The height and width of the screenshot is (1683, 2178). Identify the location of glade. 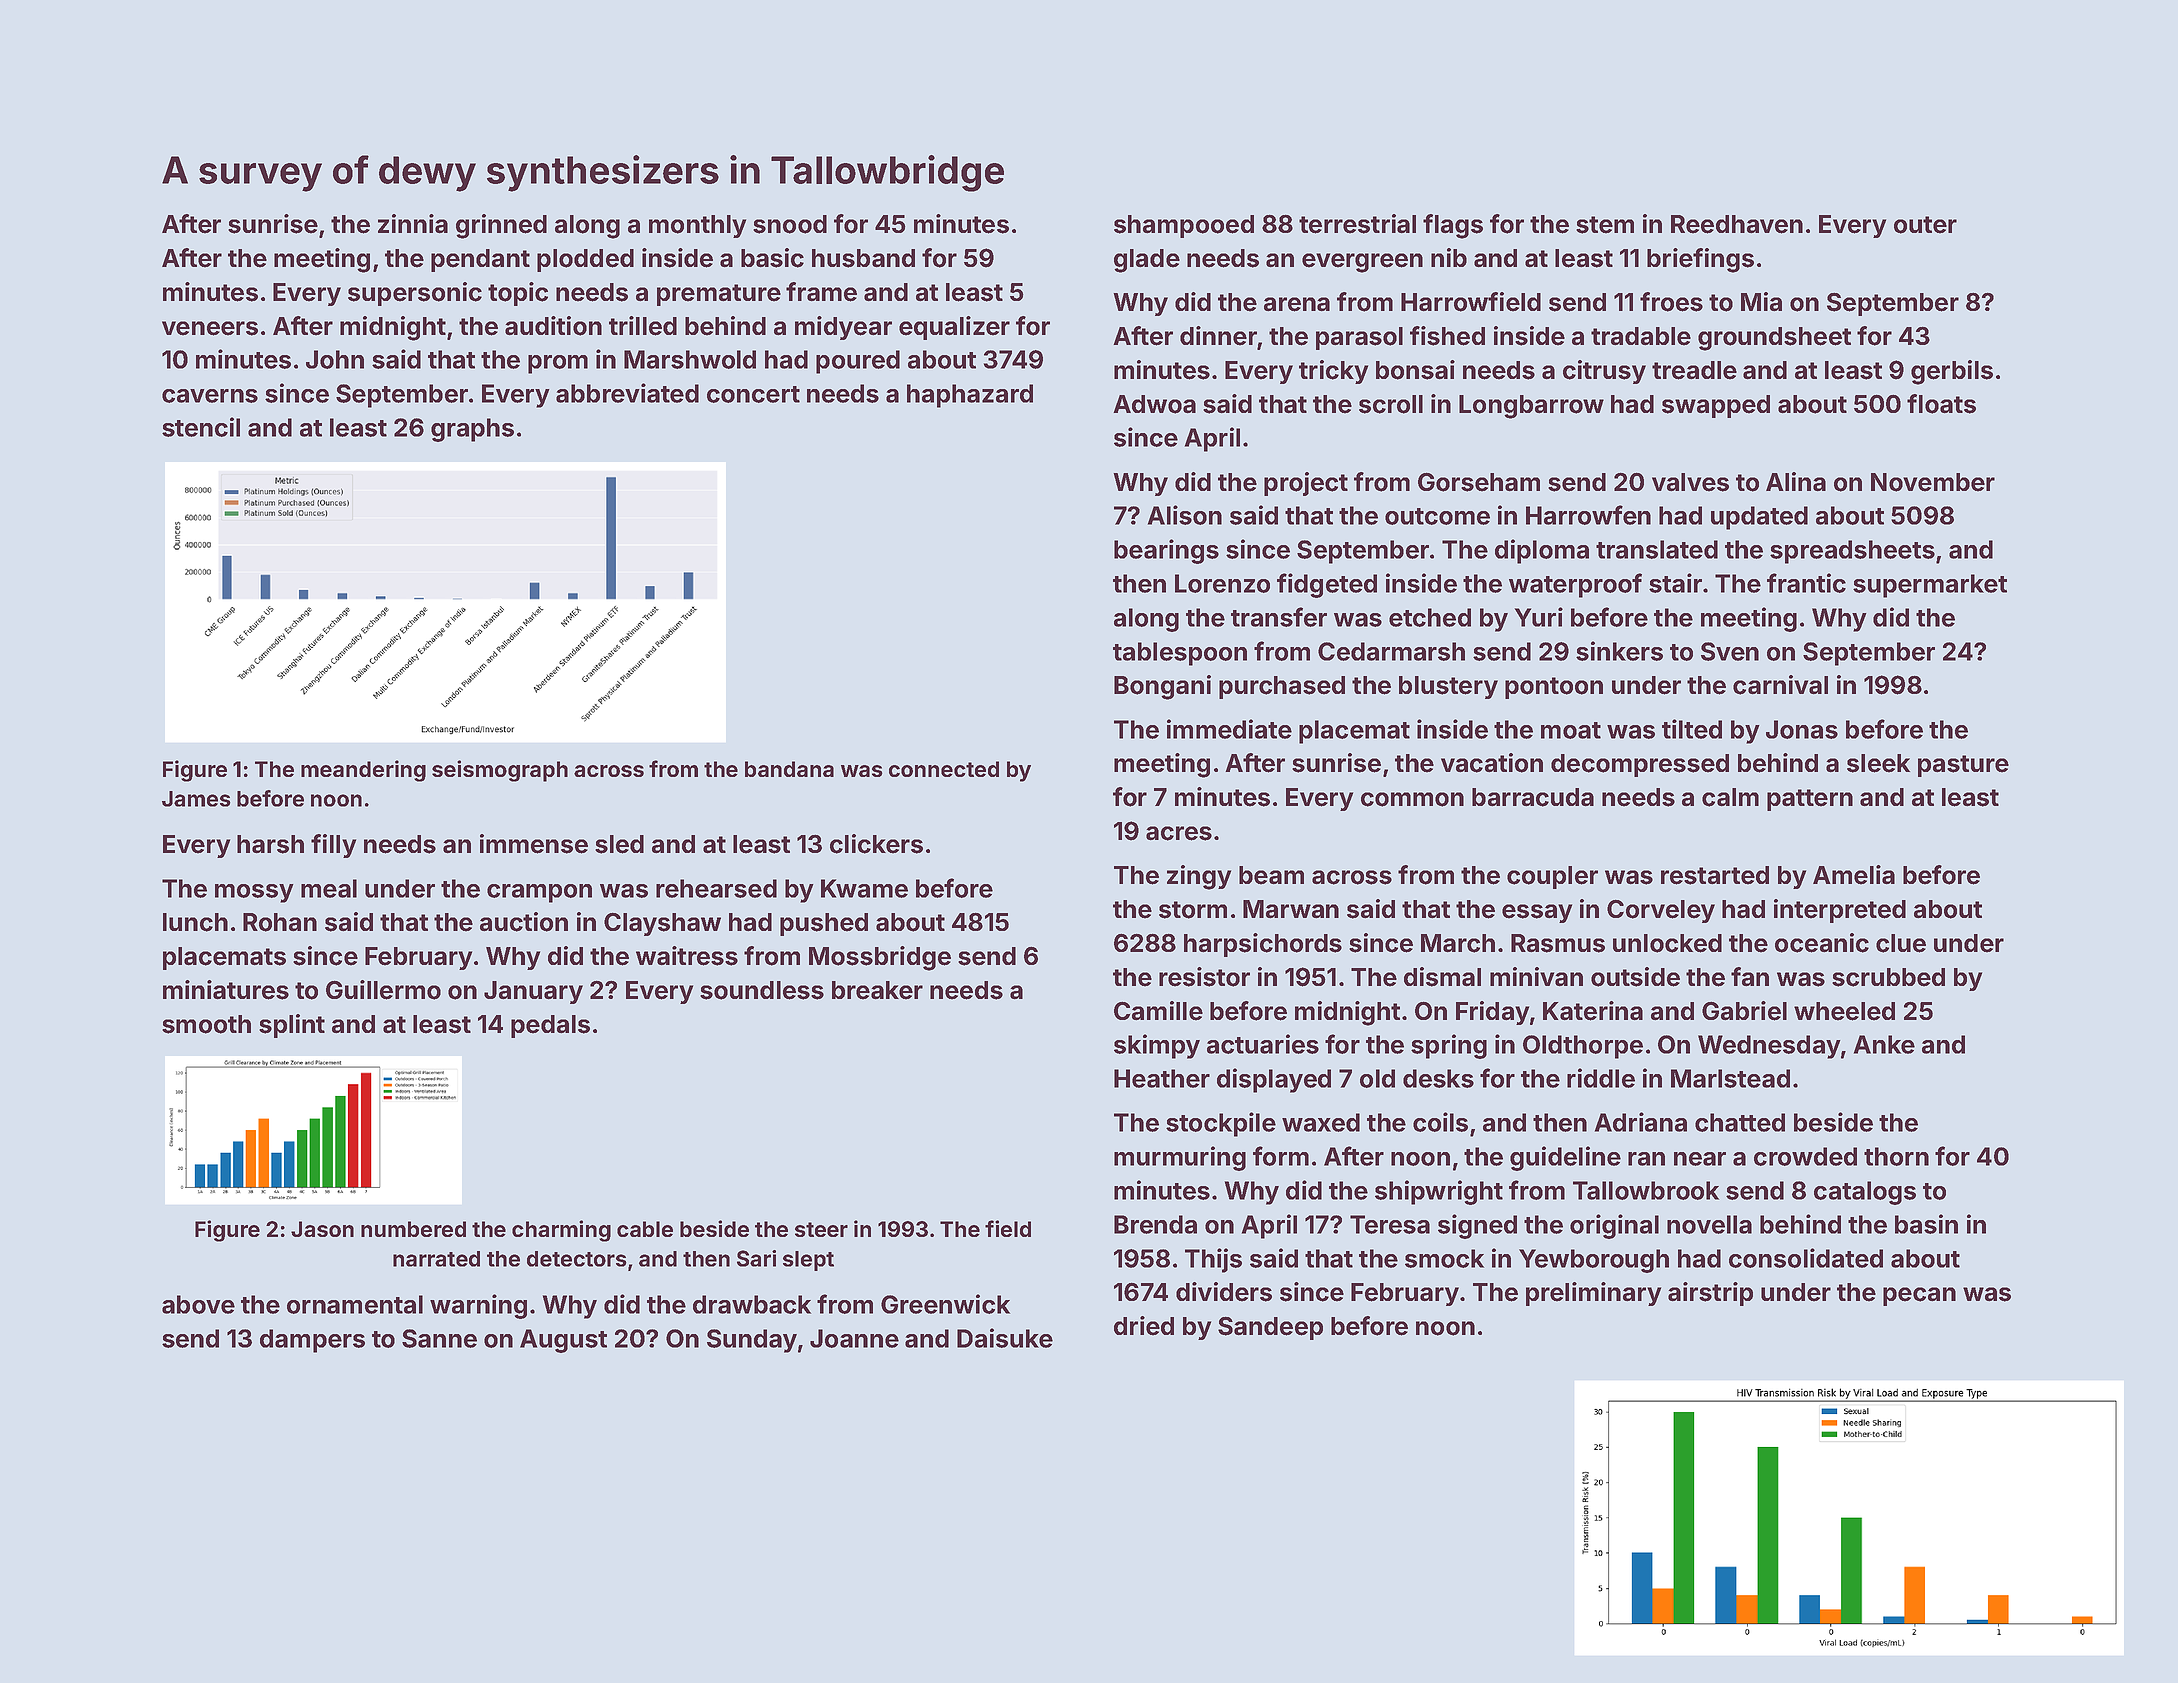
(1147, 261).
